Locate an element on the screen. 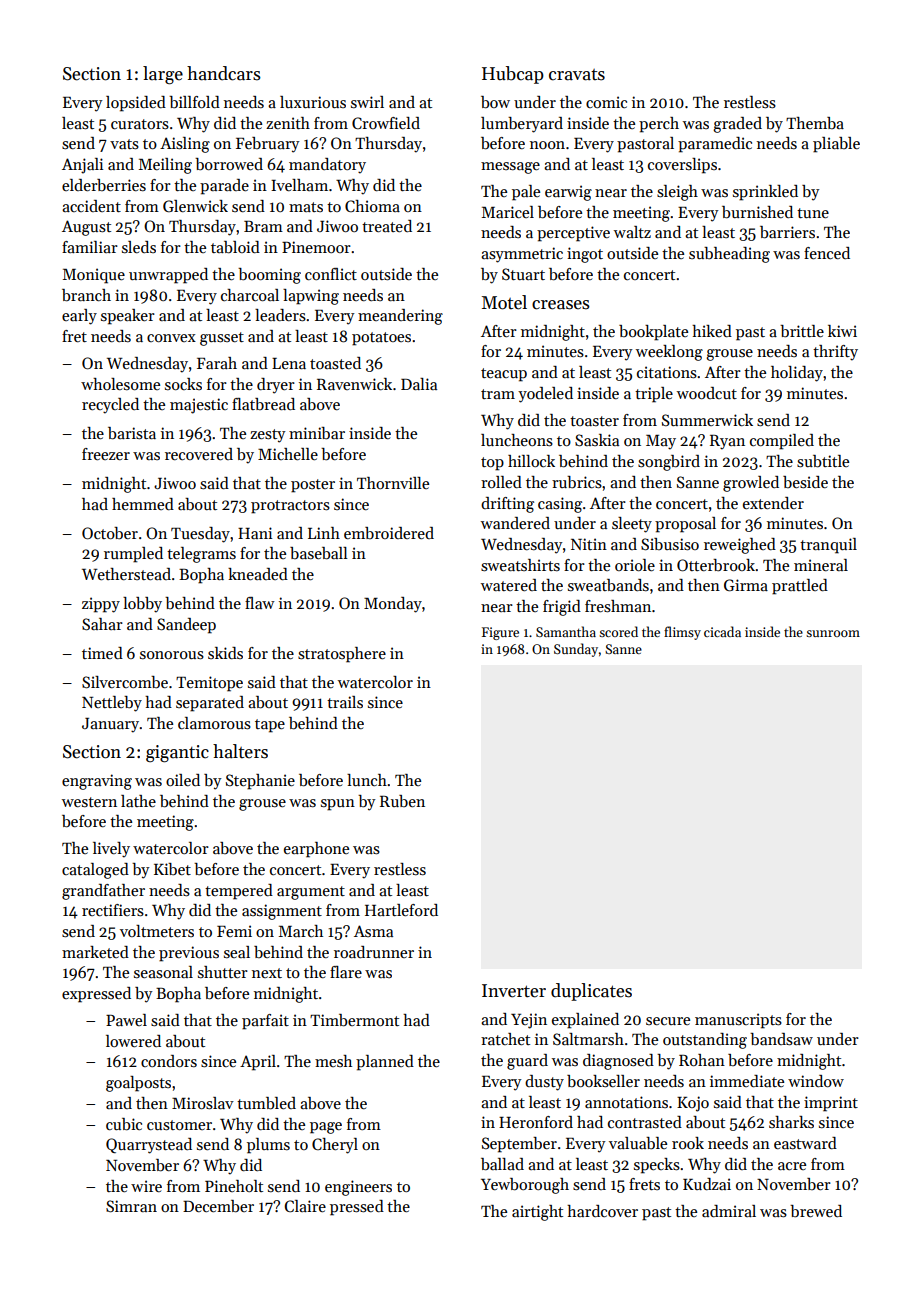 This screenshot has height=1308, width=924. Figure is located at coordinates (500, 633).
